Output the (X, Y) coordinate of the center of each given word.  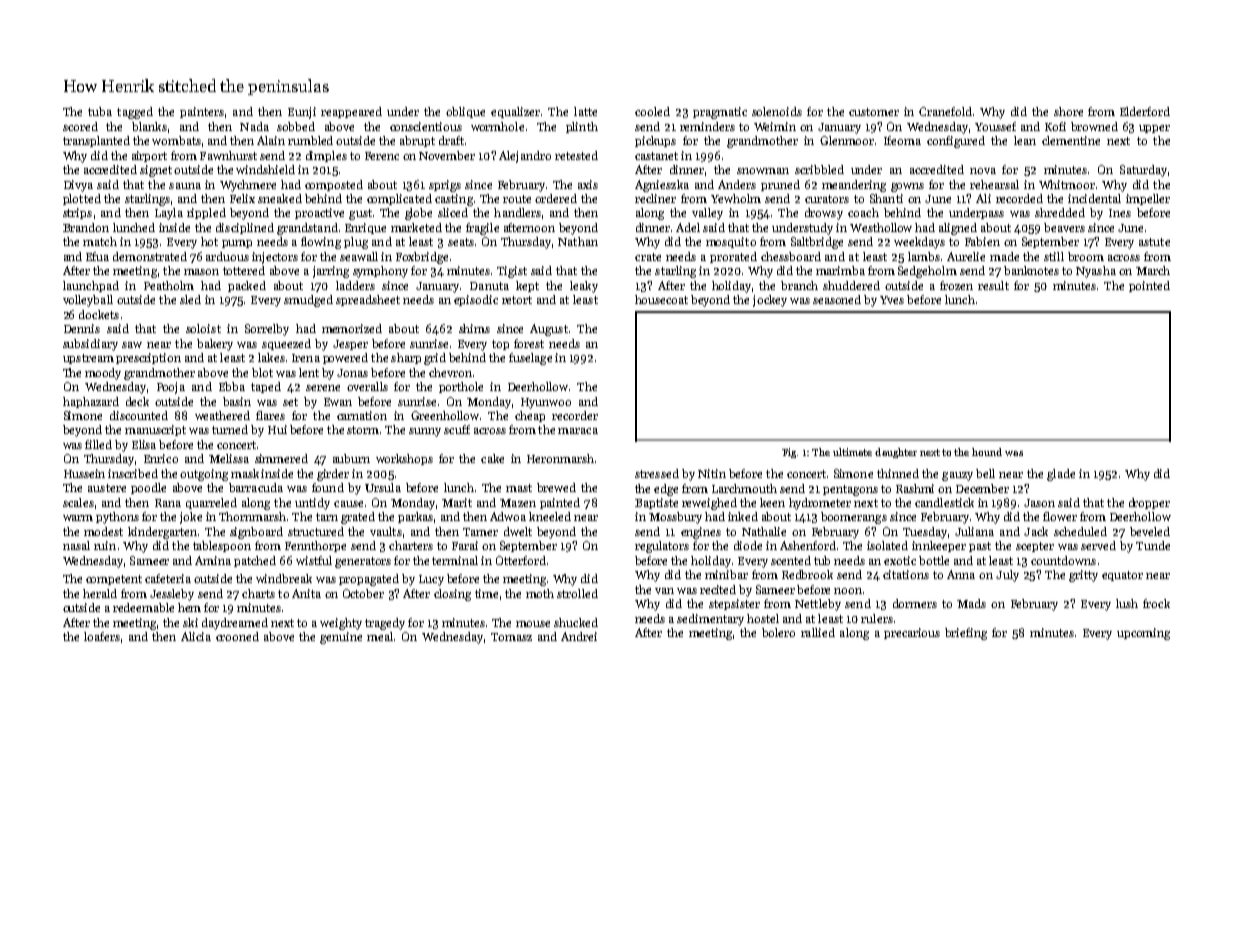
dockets (99, 314)
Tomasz (511, 637)
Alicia (196, 636)
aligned (958, 229)
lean (1025, 140)
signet (156, 171)
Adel (688, 227)
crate (648, 257)
